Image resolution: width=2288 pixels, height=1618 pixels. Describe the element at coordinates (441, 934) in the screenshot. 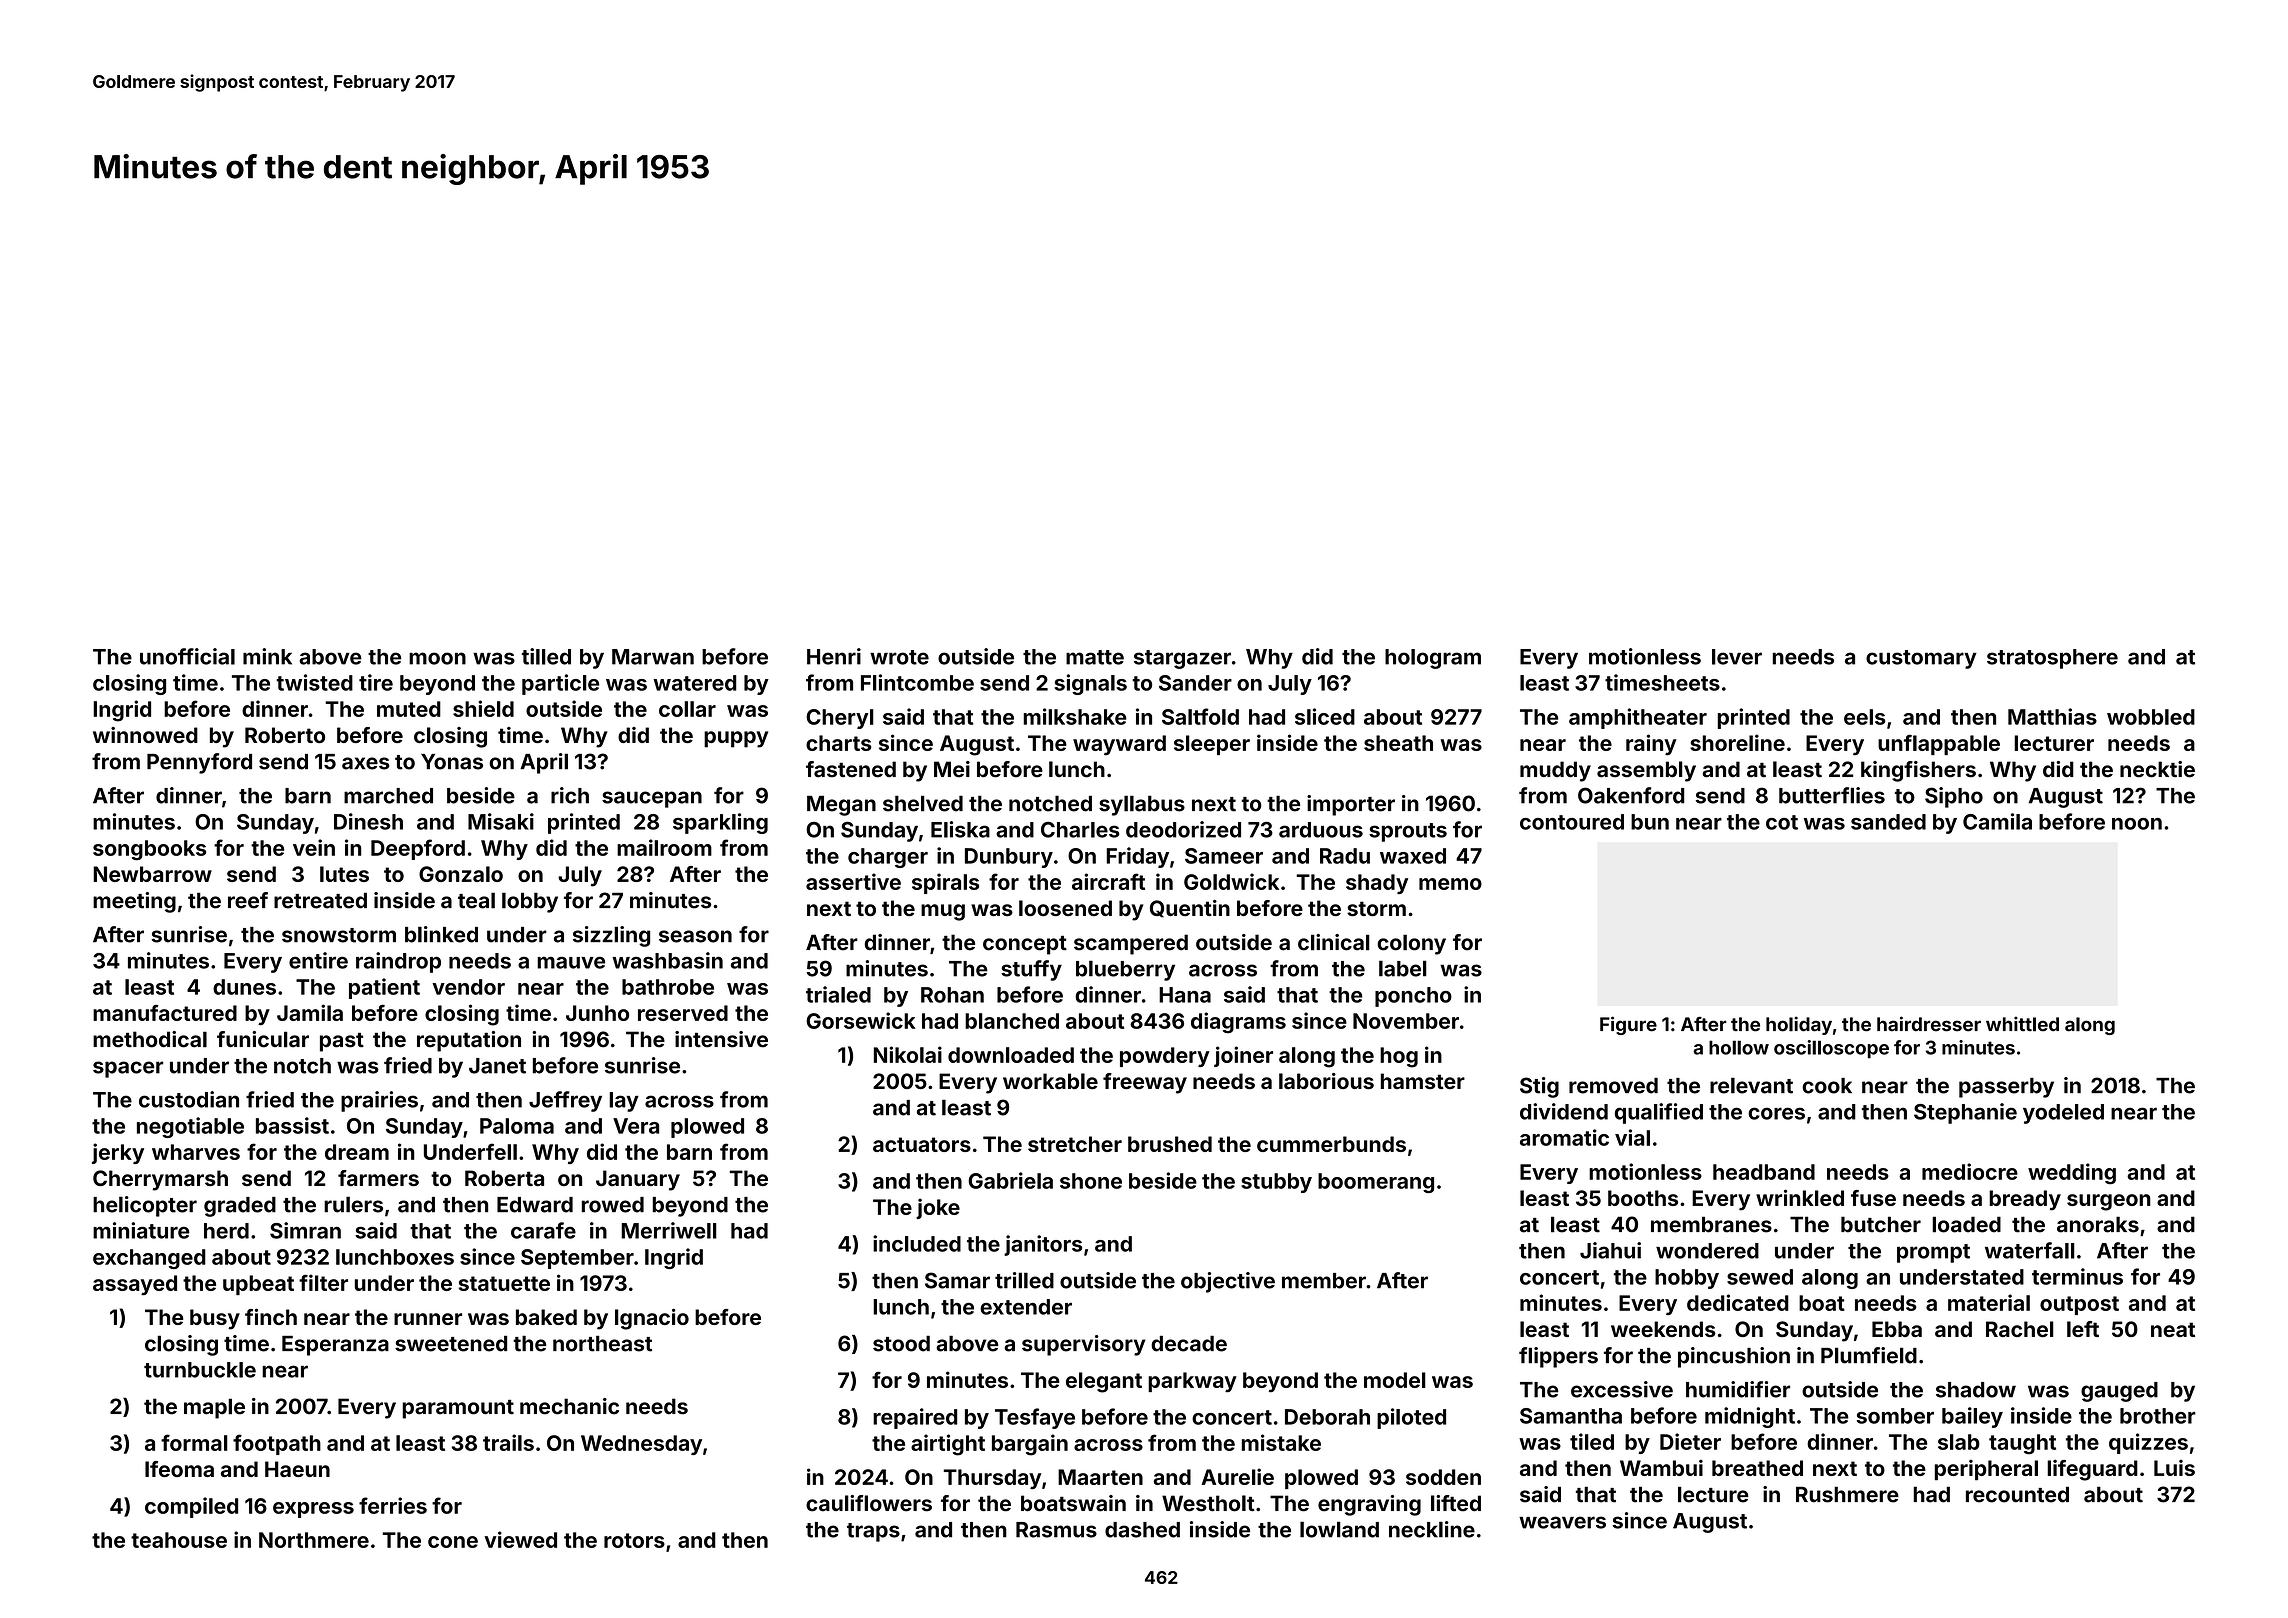

I see `blinked` at that location.
